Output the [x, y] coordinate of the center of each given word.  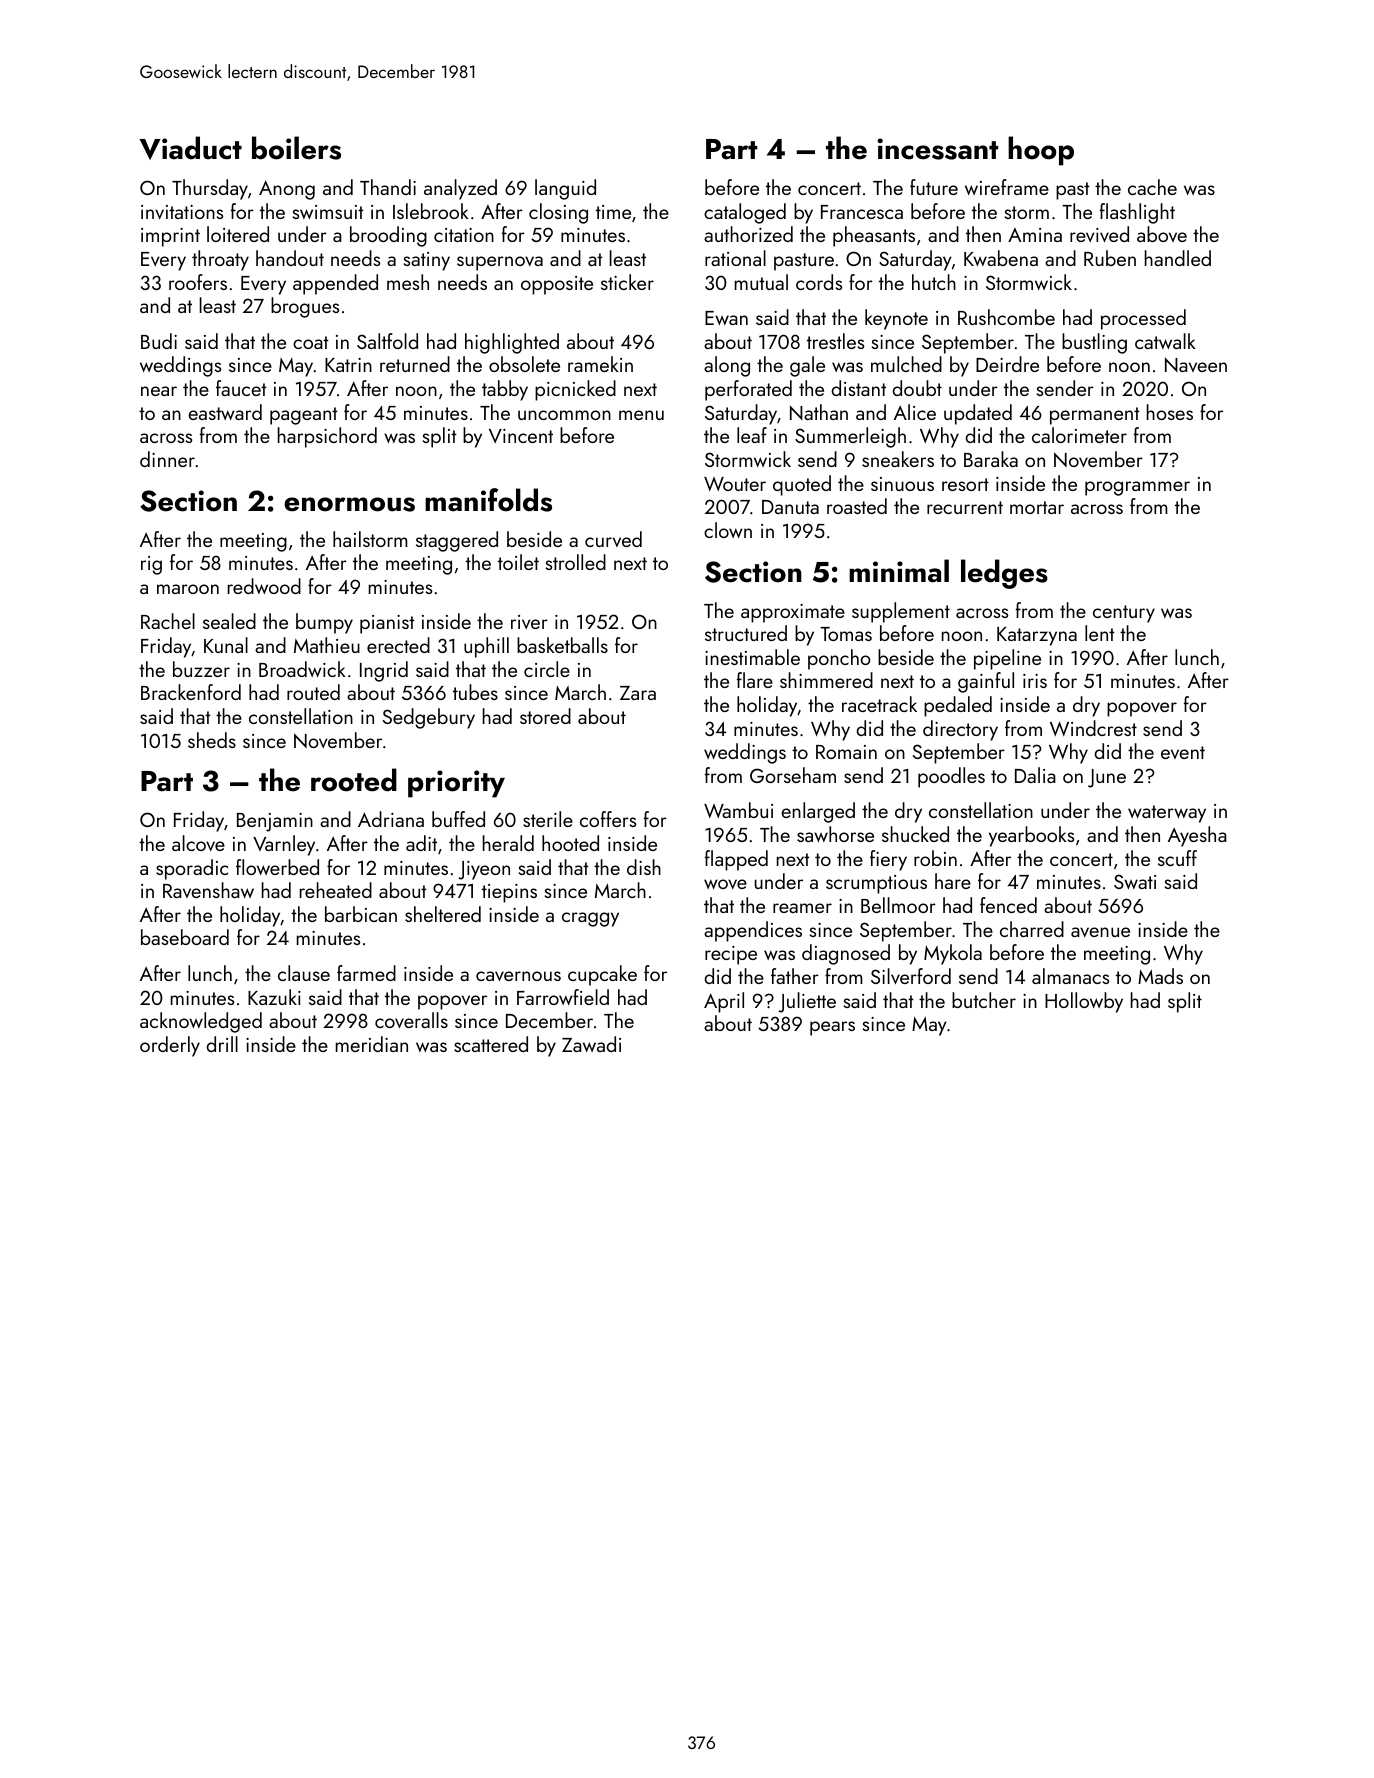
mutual [761, 282]
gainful [986, 682]
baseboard [185, 937]
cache [1152, 187]
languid [565, 189]
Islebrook [431, 211]
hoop [1041, 151]
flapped [736, 860]
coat [311, 342]
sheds [212, 740]
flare [755, 680]
